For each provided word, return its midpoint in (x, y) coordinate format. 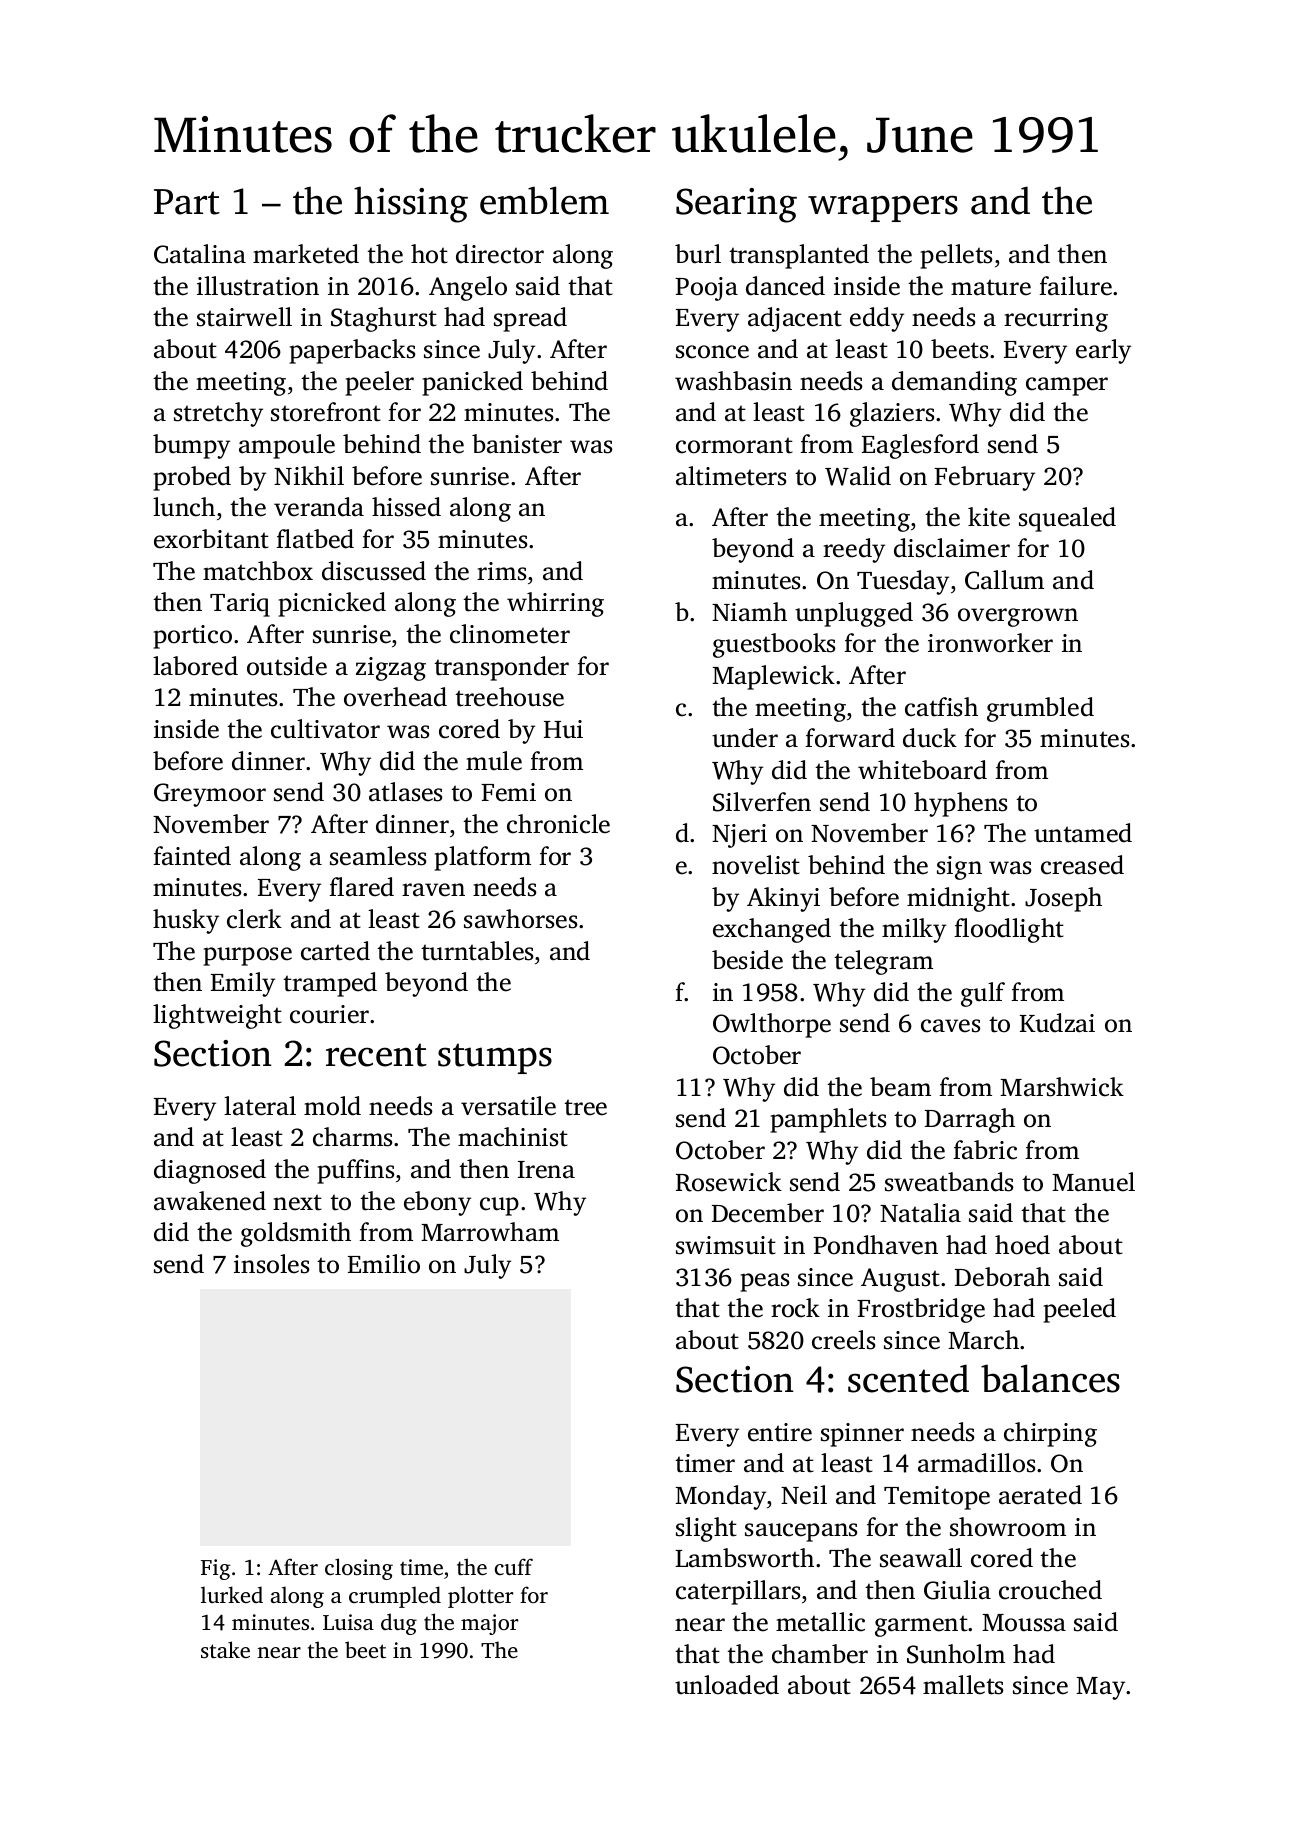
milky (914, 930)
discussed (374, 571)
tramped (330, 984)
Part (187, 202)
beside (747, 960)
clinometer (510, 634)
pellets (956, 256)
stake (225, 1649)
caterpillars (738, 1592)
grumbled (1040, 709)
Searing (736, 205)
